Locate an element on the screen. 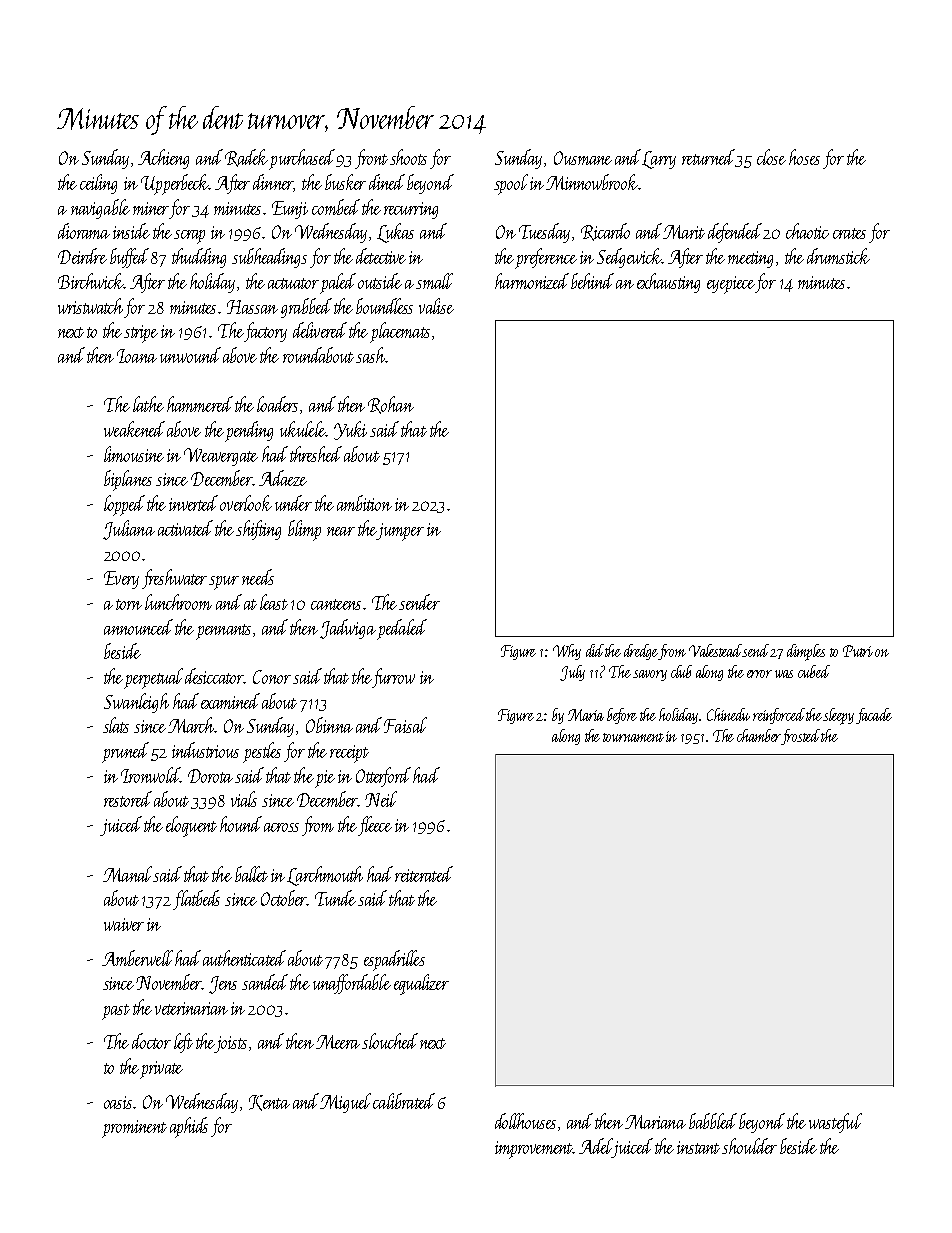 Image resolution: width=952 pixels, height=1233 pixels. aphids is located at coordinates (189, 1127).
